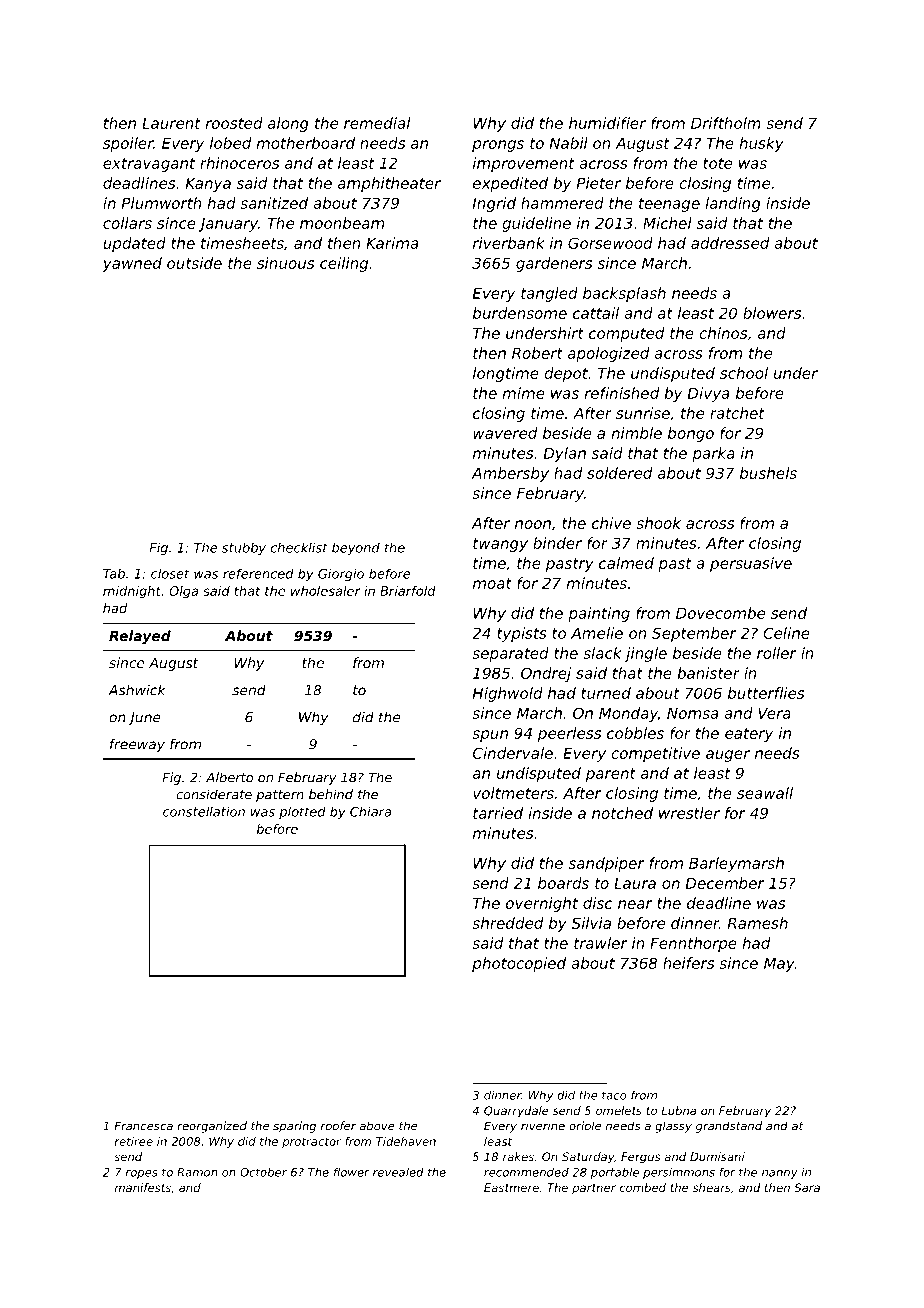  What do you see at coordinates (533, 524) in the screenshot?
I see `noon` at bounding box center [533, 524].
